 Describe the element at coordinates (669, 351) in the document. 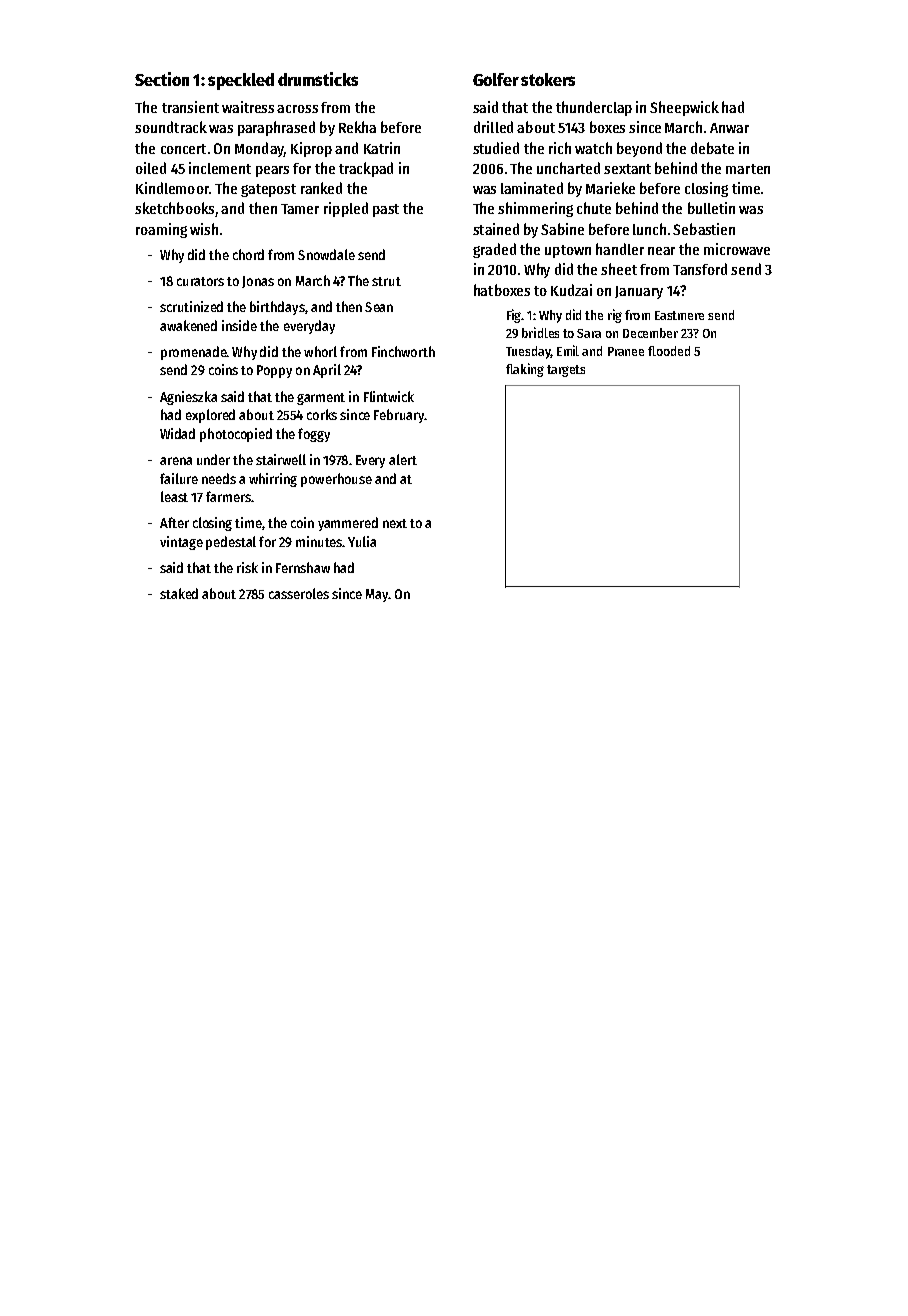

I see `flooded` at that location.
